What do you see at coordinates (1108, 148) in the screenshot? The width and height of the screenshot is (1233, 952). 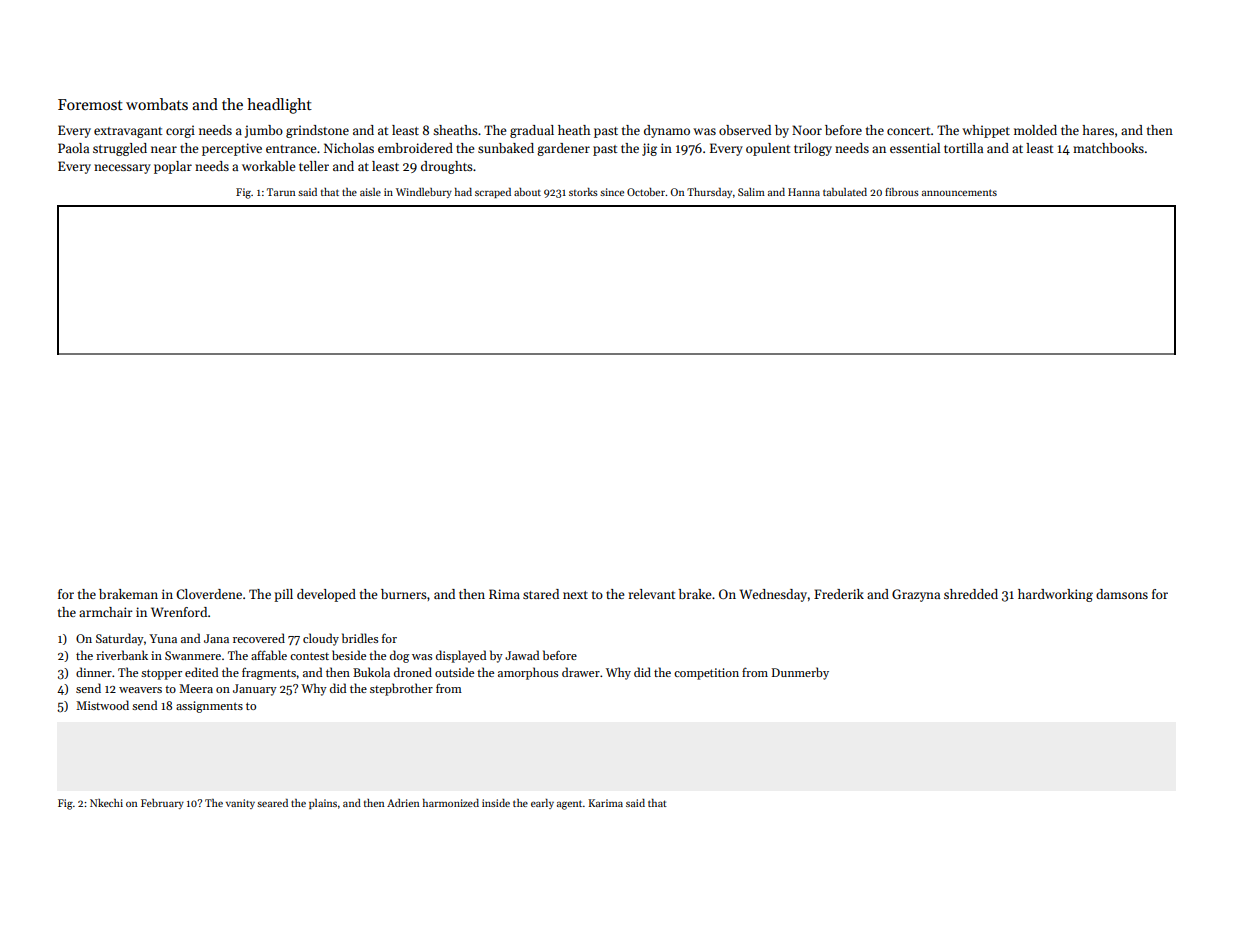 I see `matchbooks` at bounding box center [1108, 148].
